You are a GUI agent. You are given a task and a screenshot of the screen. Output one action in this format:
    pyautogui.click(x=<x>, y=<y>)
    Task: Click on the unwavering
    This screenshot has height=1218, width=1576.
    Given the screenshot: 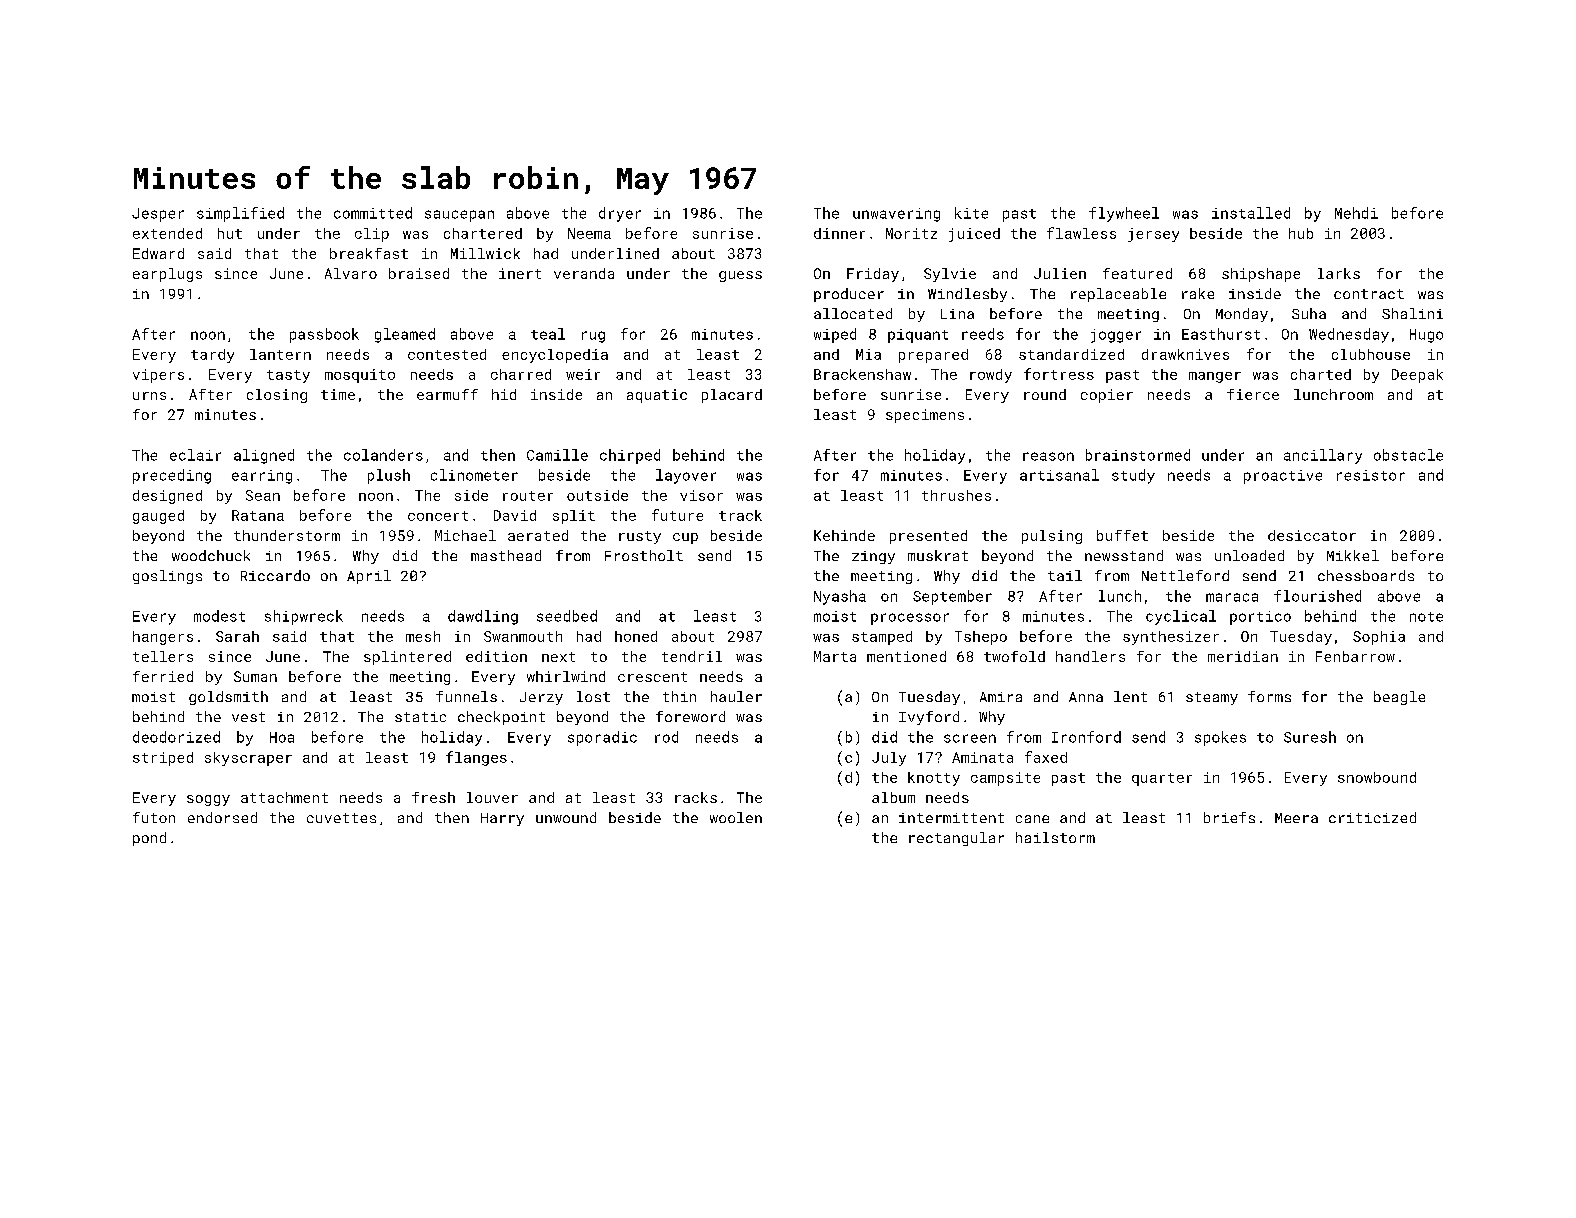 What is the action you would take?
    pyautogui.click(x=896, y=215)
